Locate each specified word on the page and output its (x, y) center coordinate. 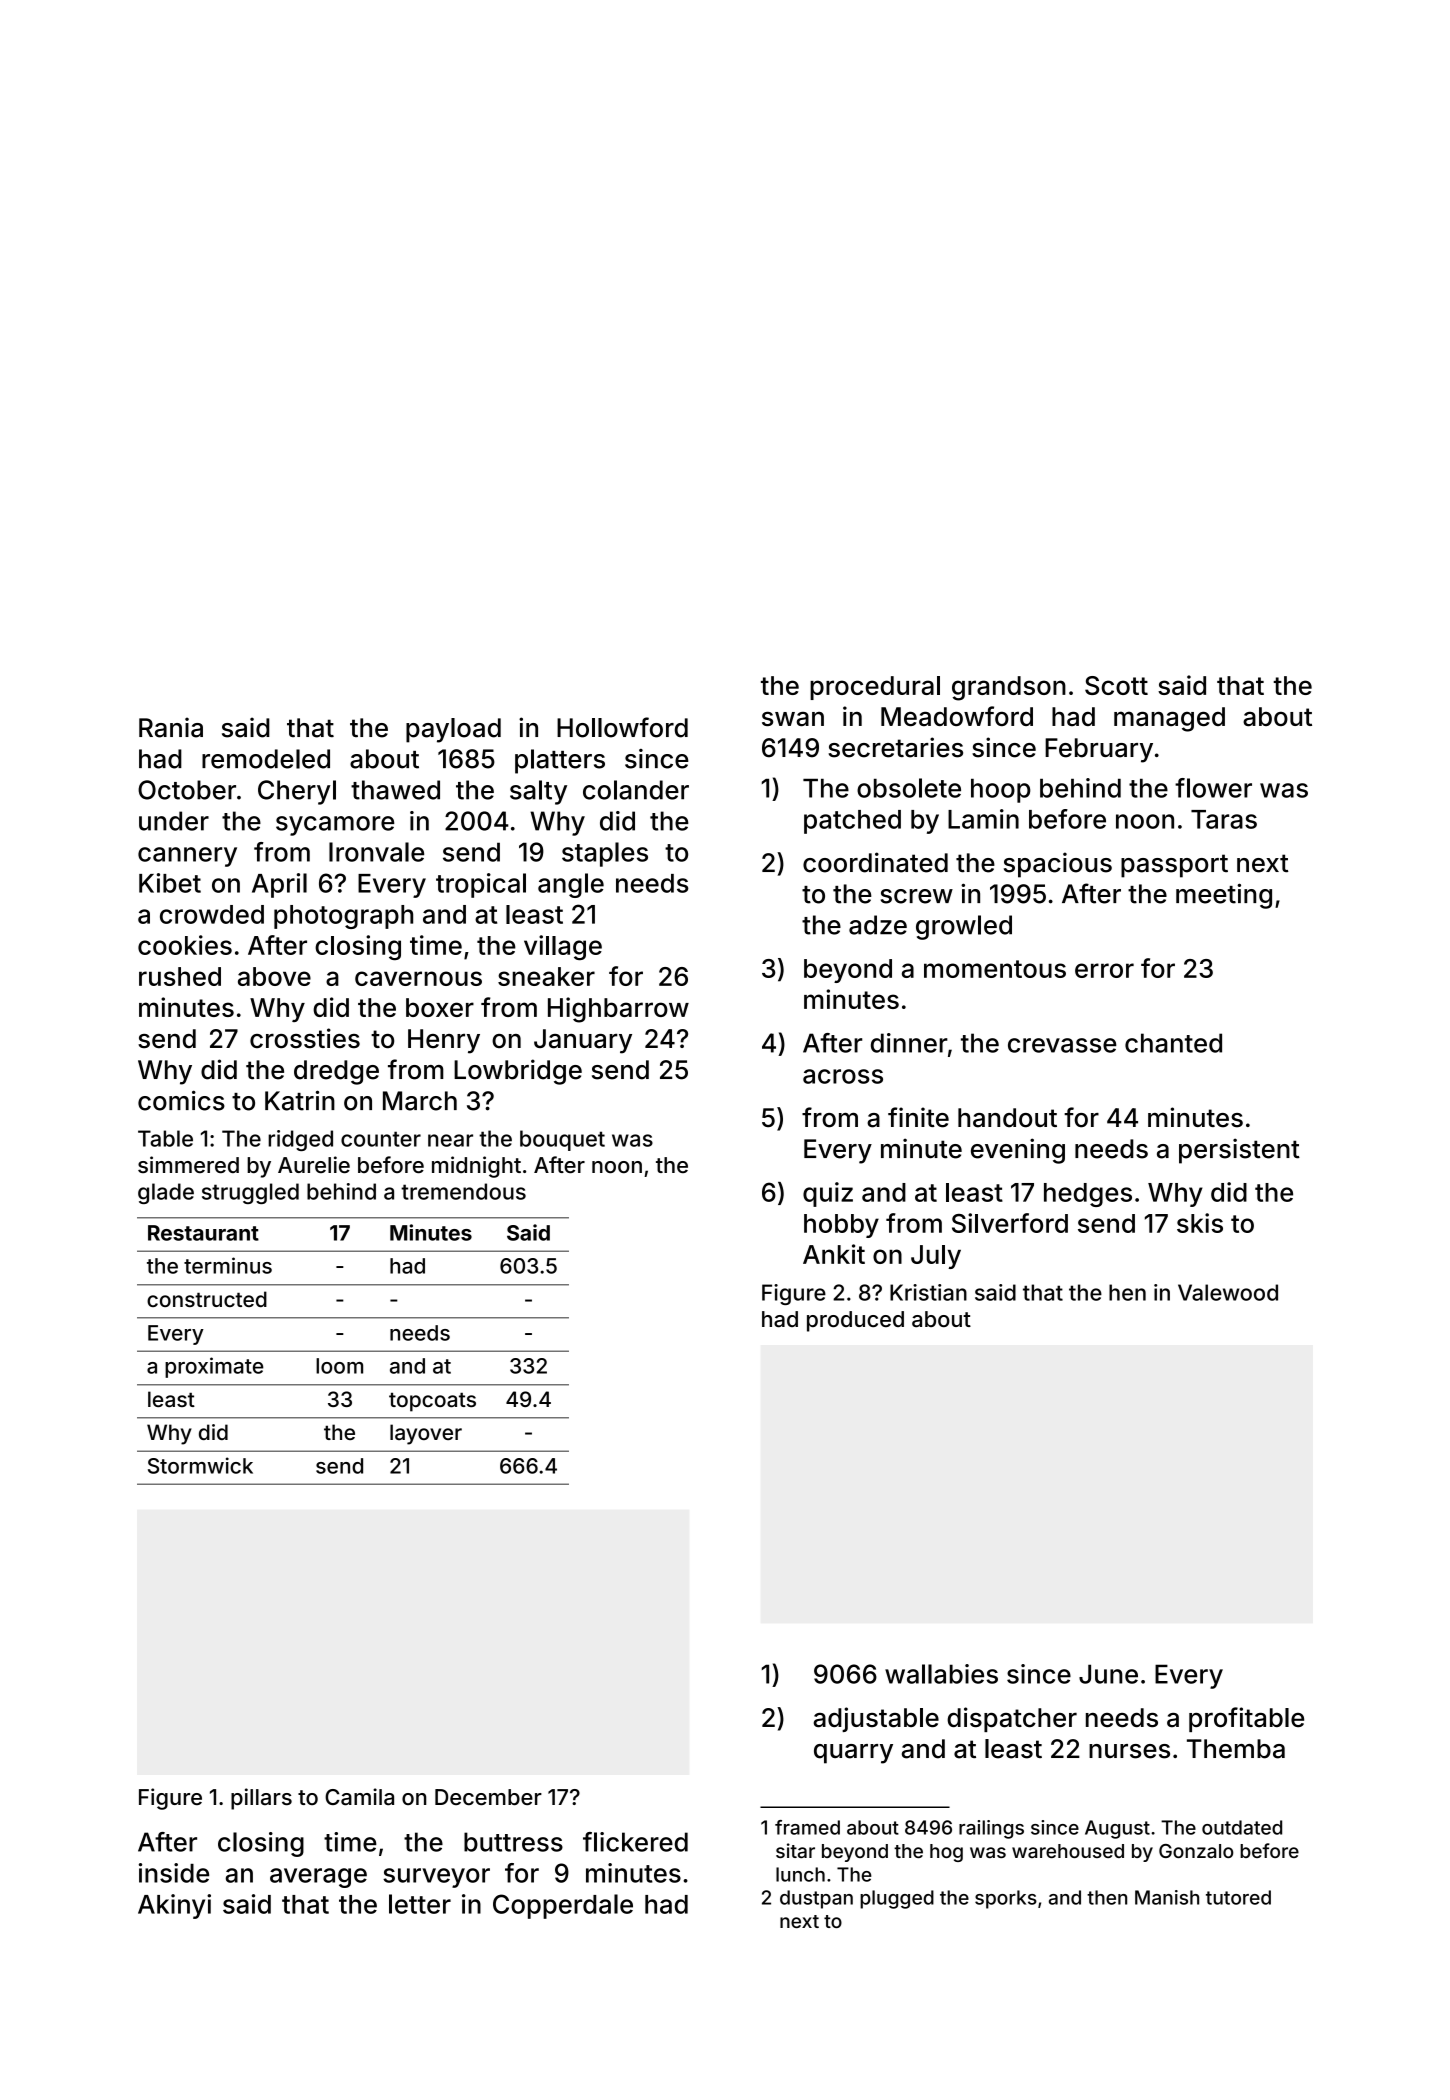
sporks (1006, 1899)
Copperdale (563, 1906)
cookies (185, 945)
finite (918, 1117)
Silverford (1010, 1223)
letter (420, 1904)
